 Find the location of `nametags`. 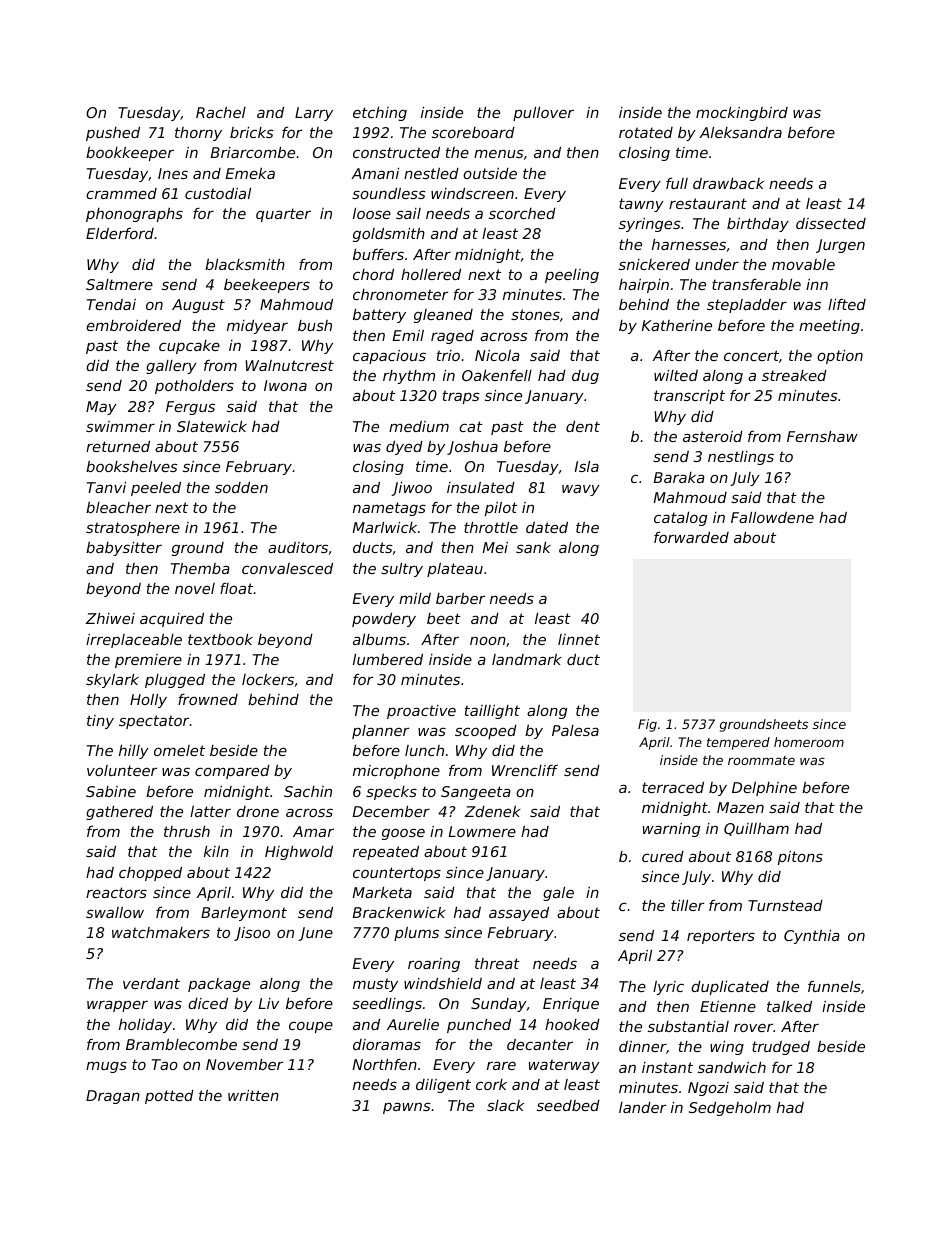

nametags is located at coordinates (389, 509).
